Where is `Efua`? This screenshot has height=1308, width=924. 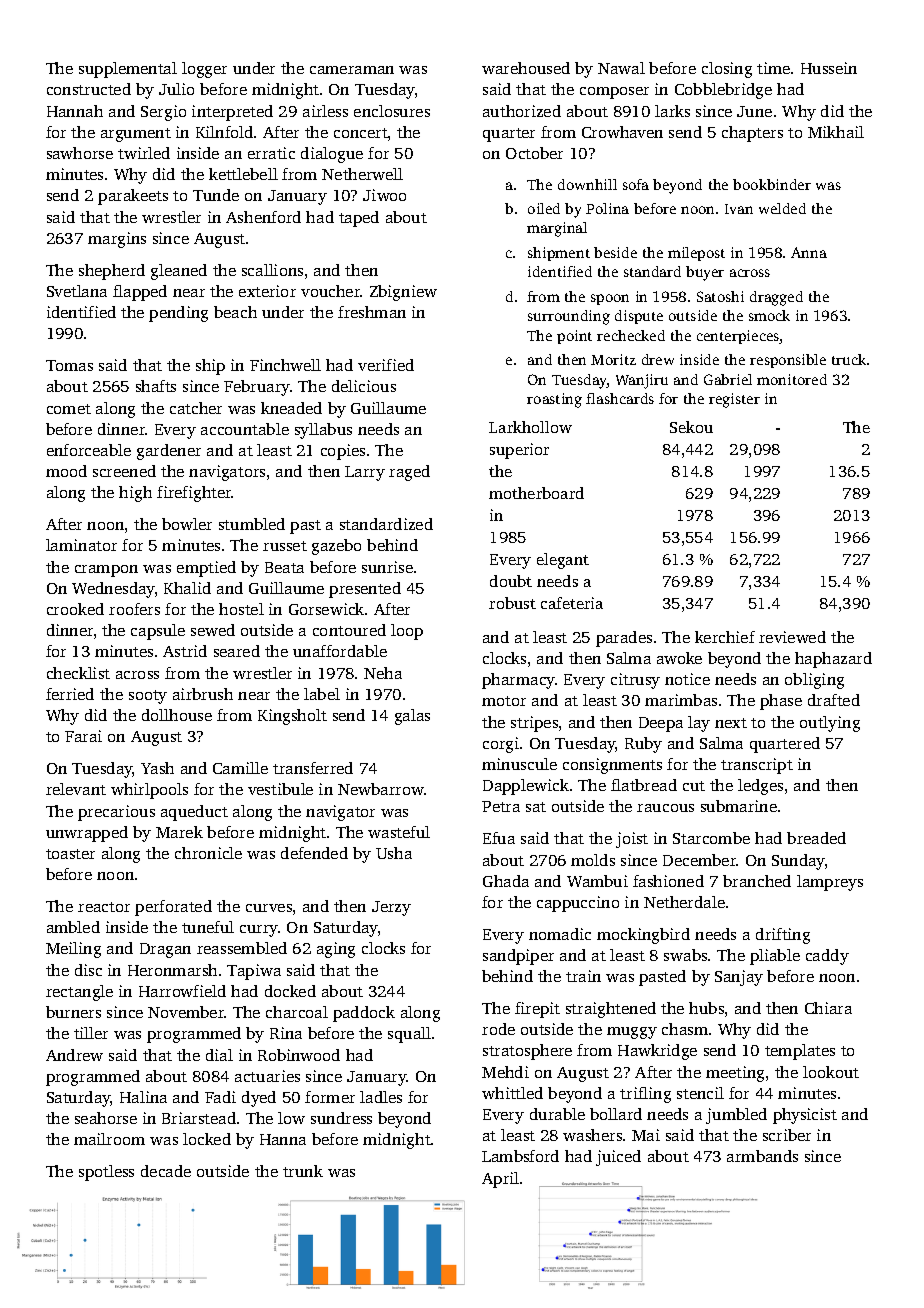 Efua is located at coordinates (499, 838).
